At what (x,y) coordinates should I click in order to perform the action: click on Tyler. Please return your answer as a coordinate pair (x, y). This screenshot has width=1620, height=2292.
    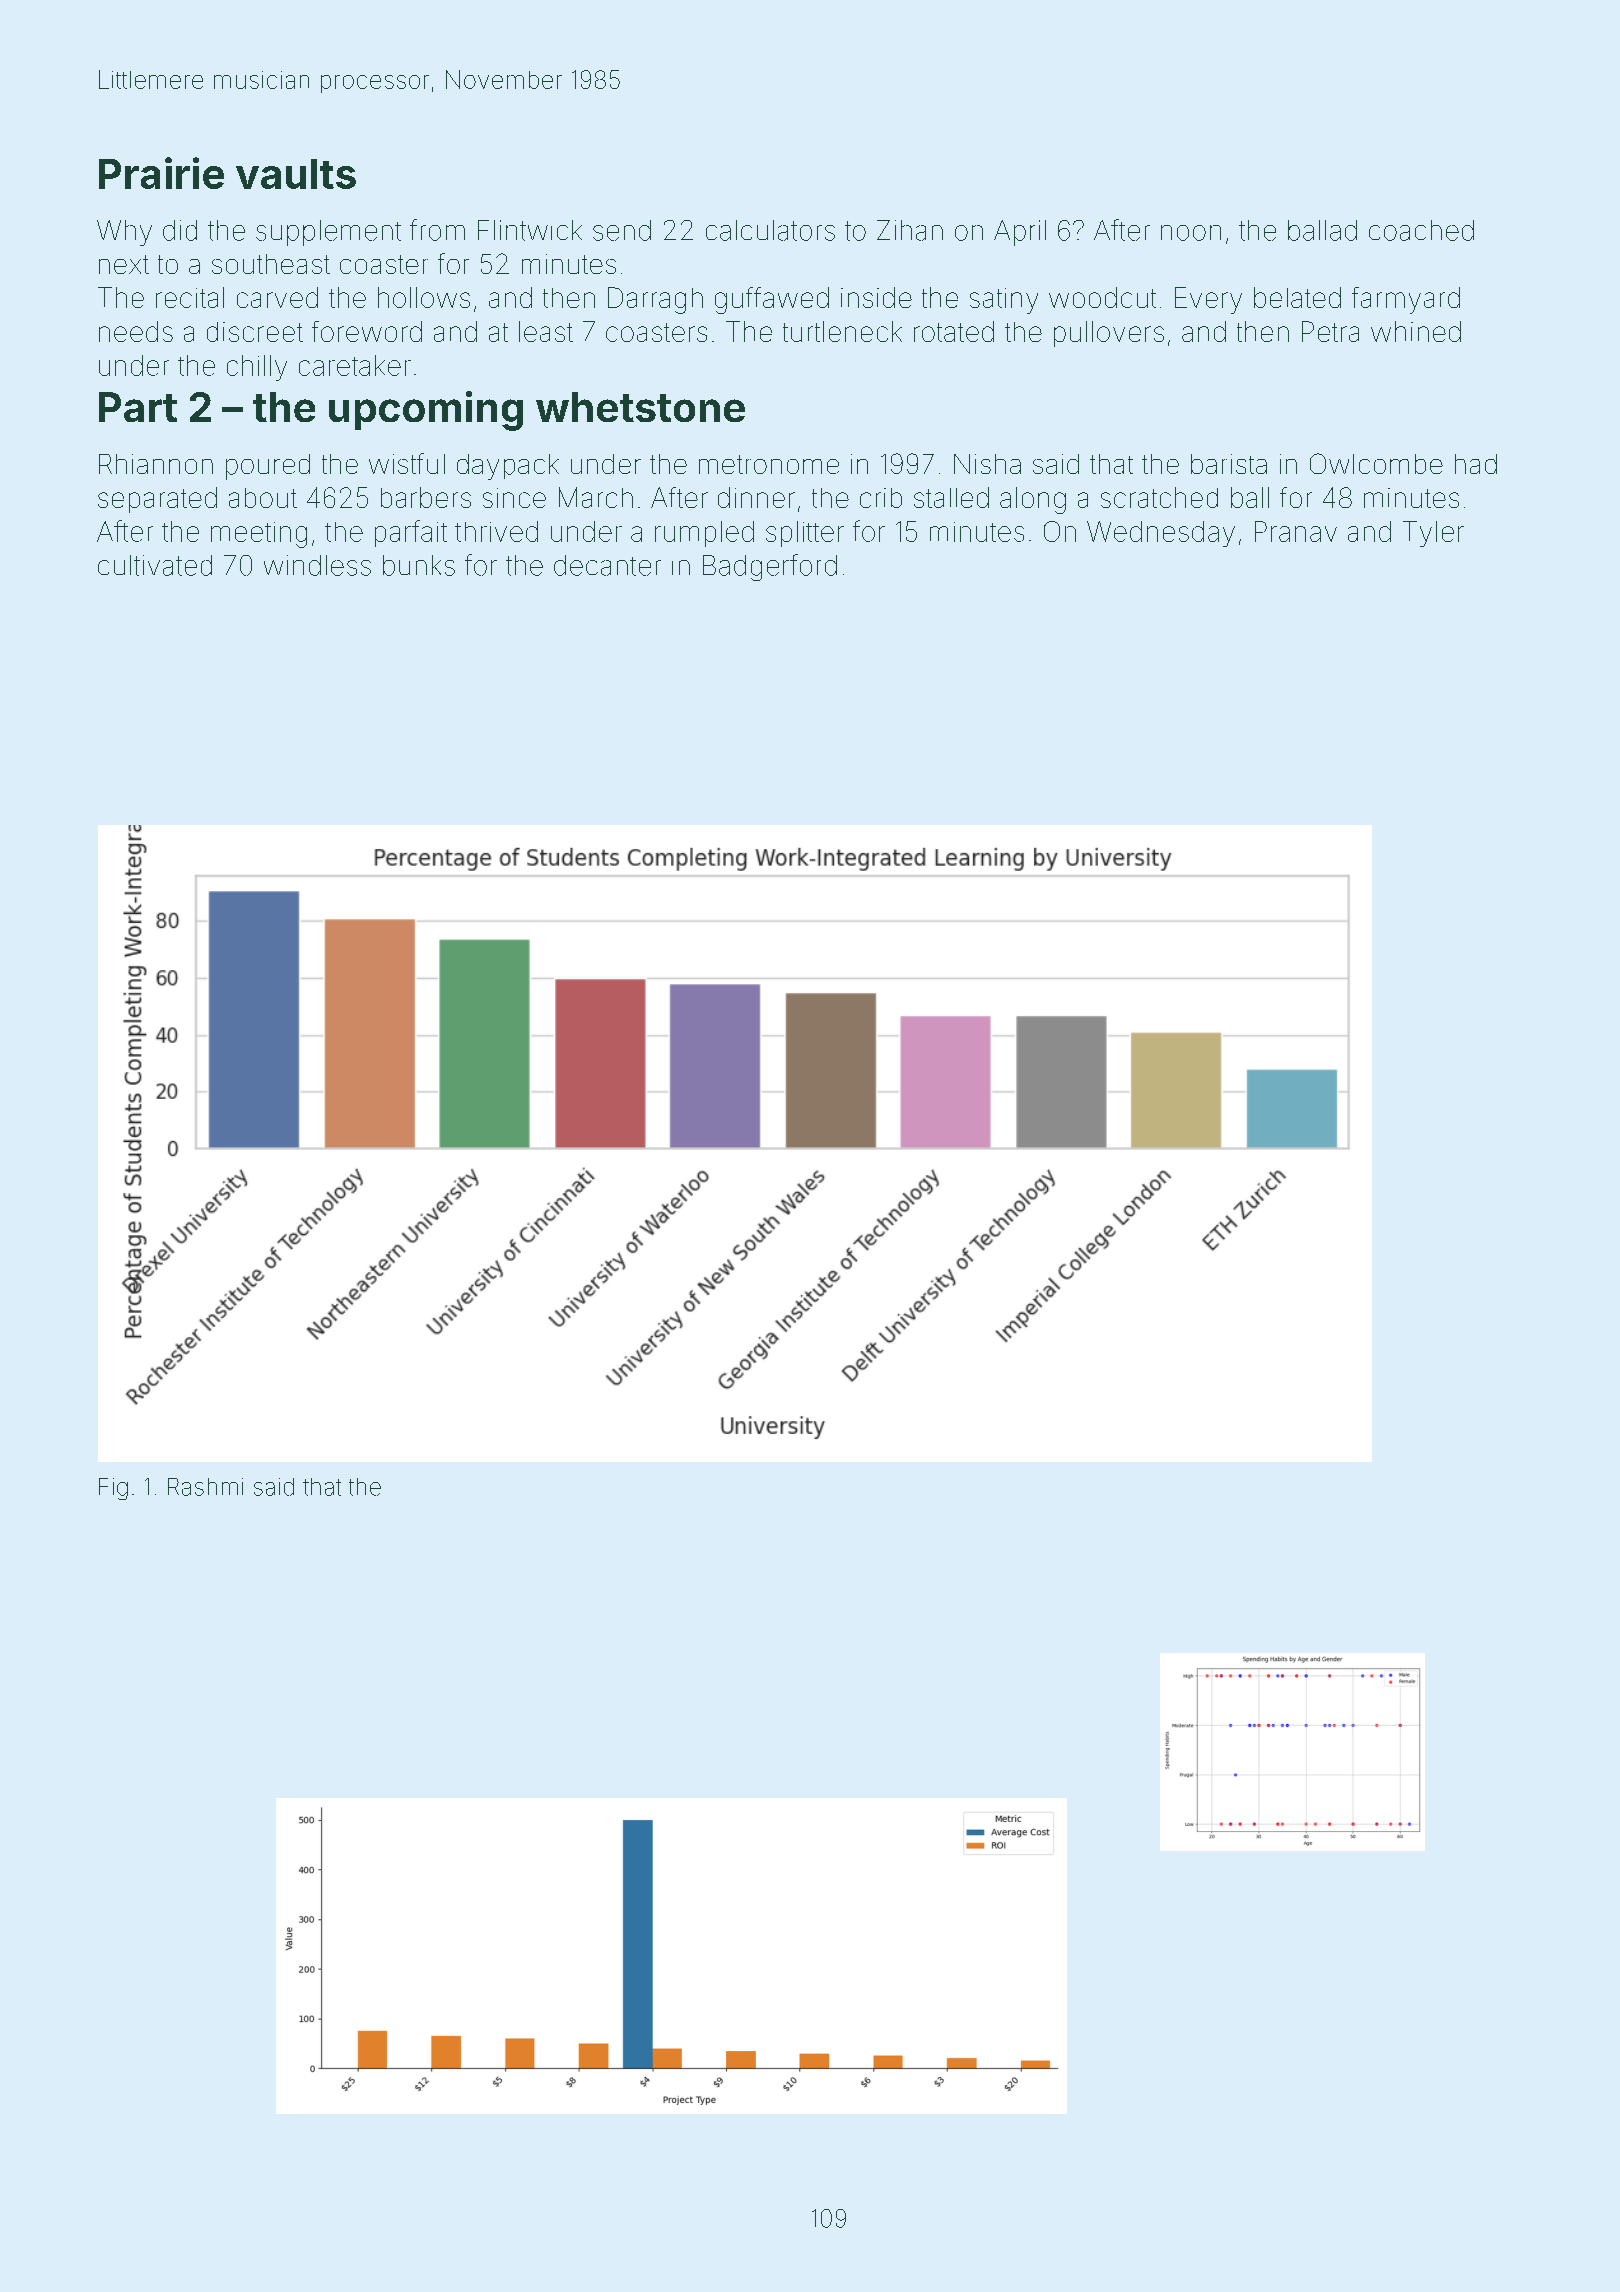
    Looking at the image, I should click on (1433, 534).
